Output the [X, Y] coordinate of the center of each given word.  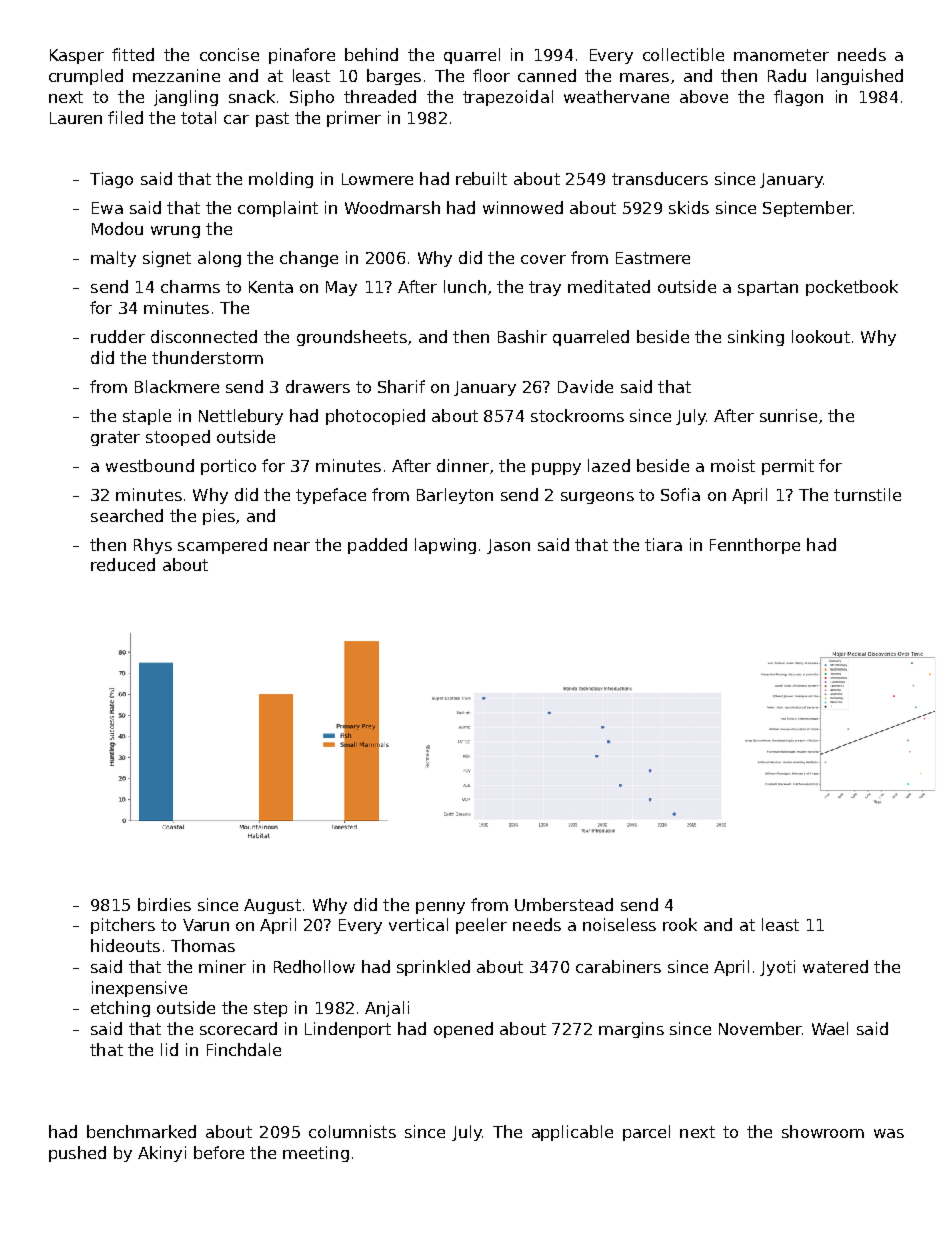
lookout [821, 336]
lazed [609, 465]
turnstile [867, 494]
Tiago [111, 180]
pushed [77, 1154]
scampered [222, 546]
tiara [663, 544]
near [292, 546]
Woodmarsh [392, 207]
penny [440, 908]
